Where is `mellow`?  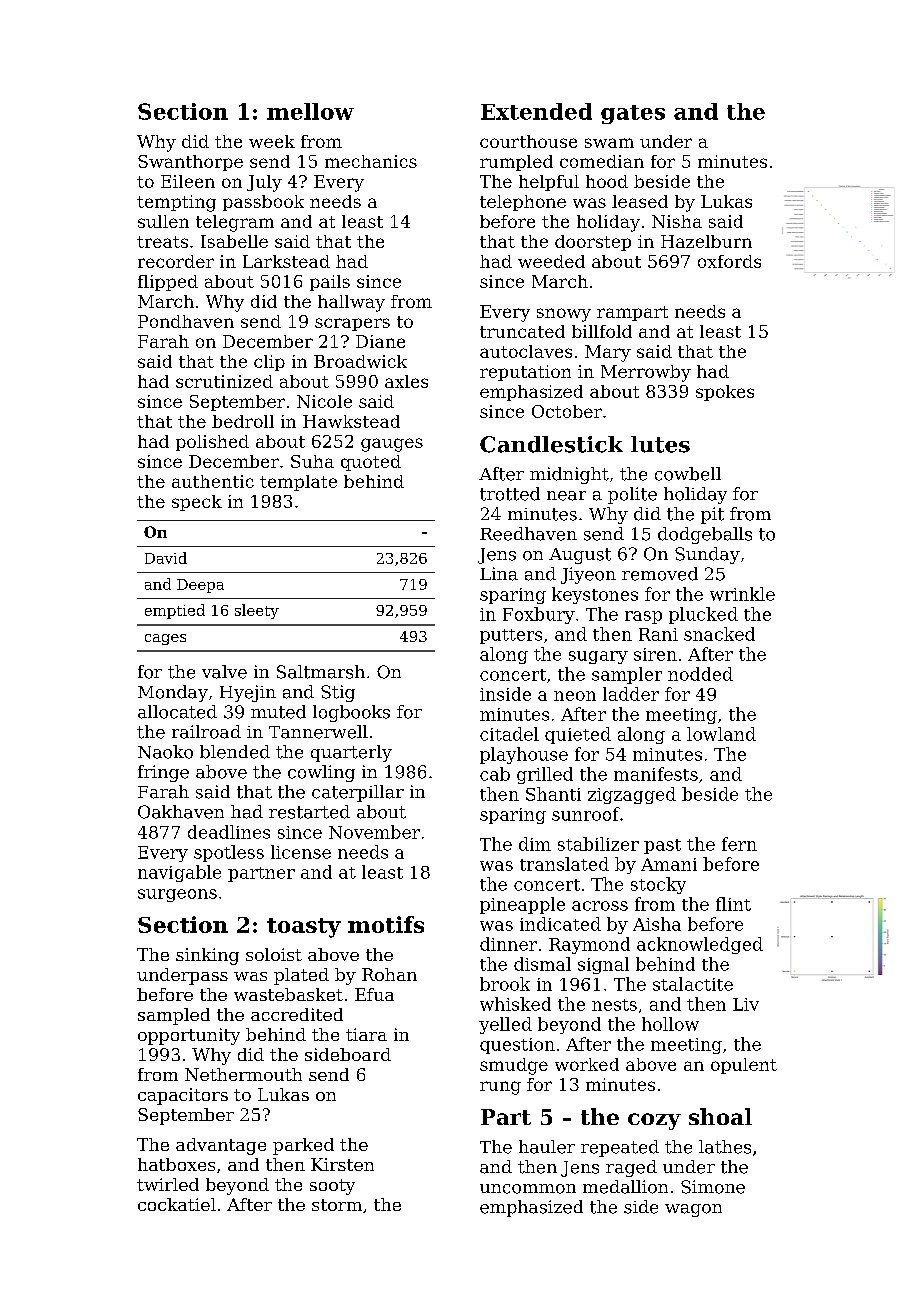 mellow is located at coordinates (310, 111).
